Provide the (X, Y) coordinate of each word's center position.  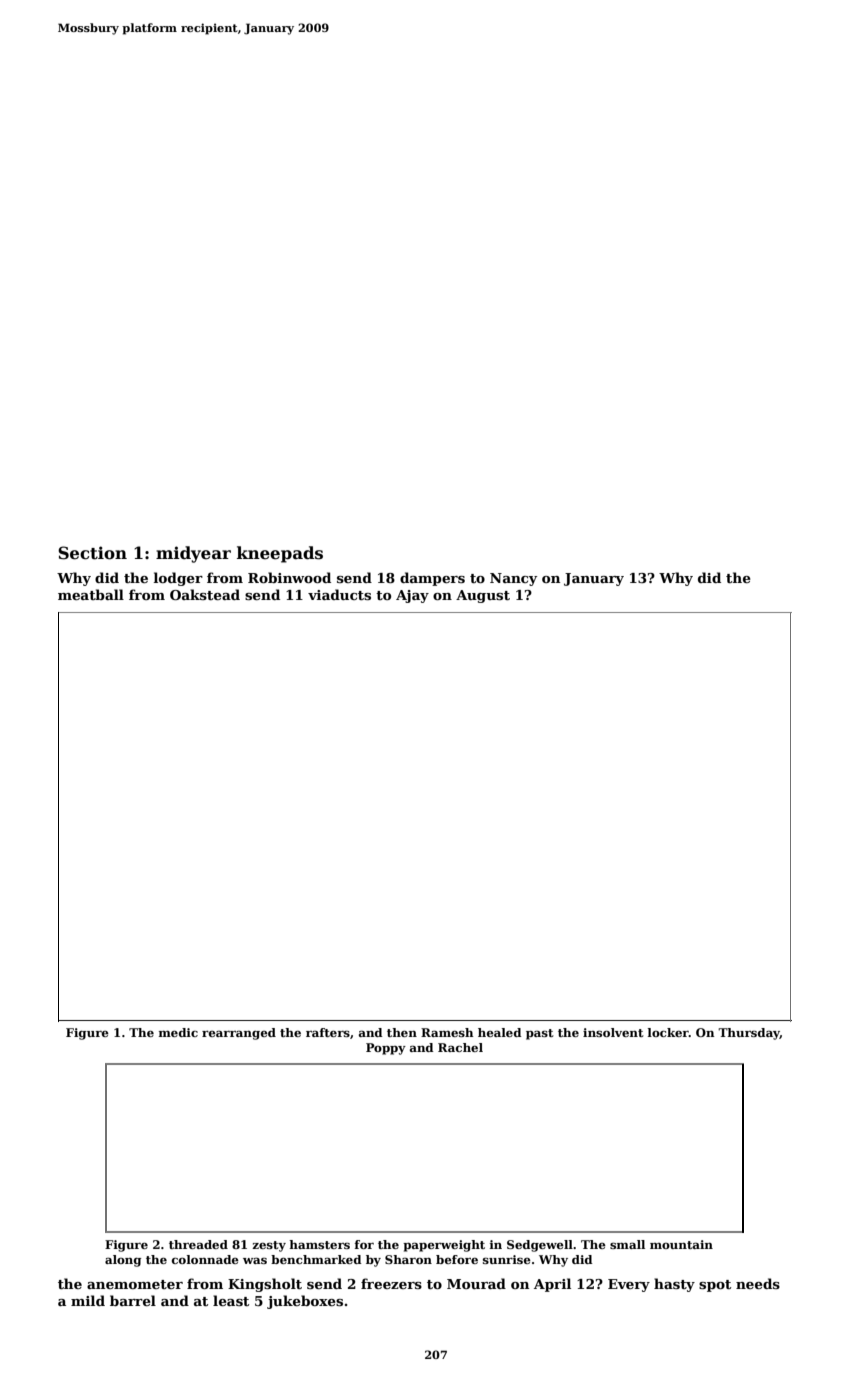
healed (500, 1032)
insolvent (613, 1032)
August (483, 596)
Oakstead (205, 594)
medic (178, 1032)
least (231, 1300)
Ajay (412, 596)
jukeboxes (305, 1302)
